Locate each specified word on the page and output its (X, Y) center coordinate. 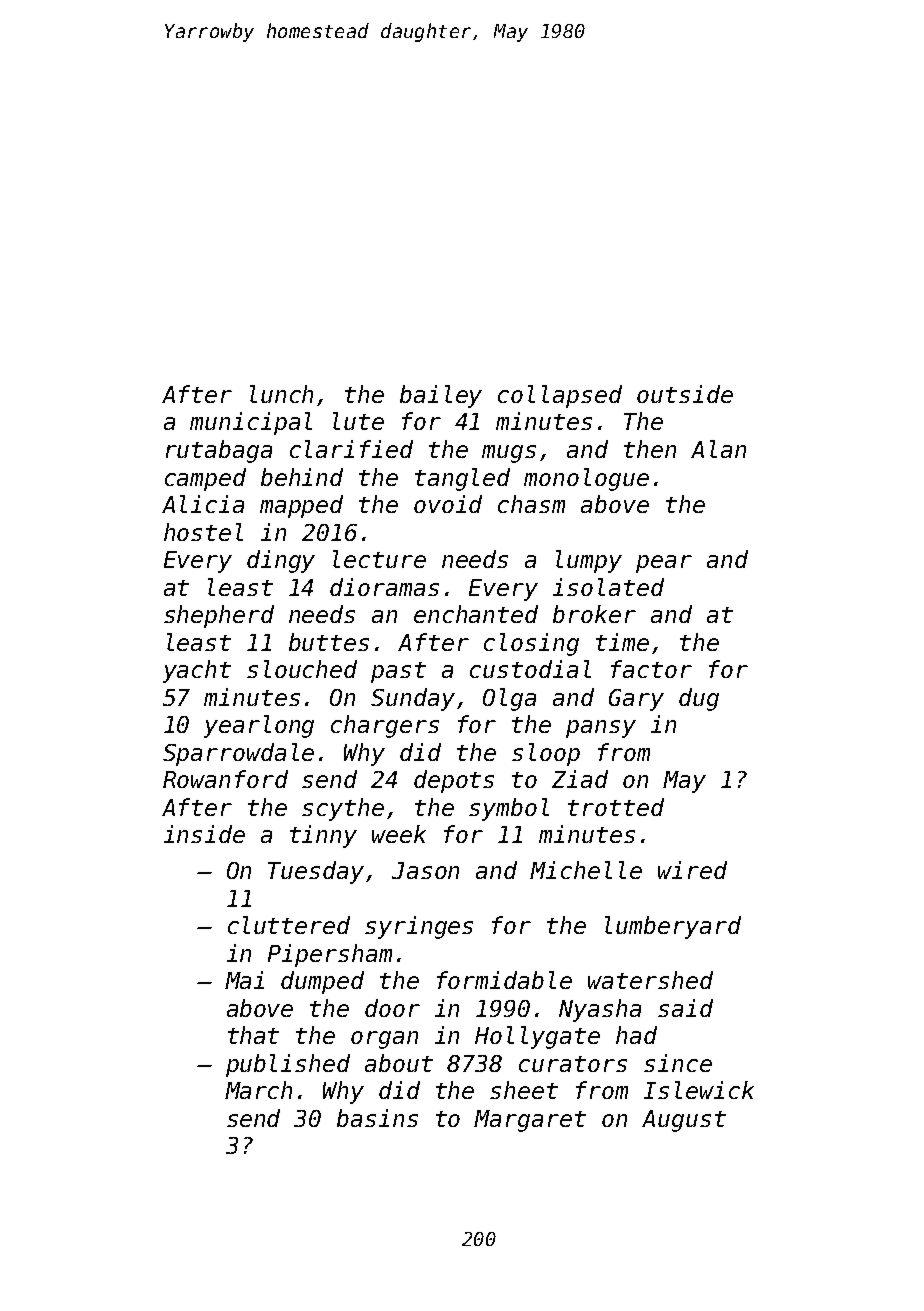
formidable (504, 980)
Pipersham (330, 955)
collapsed (560, 396)
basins (377, 1118)
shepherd (219, 616)
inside (204, 834)
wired (692, 870)
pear (664, 564)
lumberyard (673, 927)
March (258, 1090)
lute (358, 421)
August (684, 1121)
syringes (419, 927)
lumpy (589, 561)
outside (685, 394)
